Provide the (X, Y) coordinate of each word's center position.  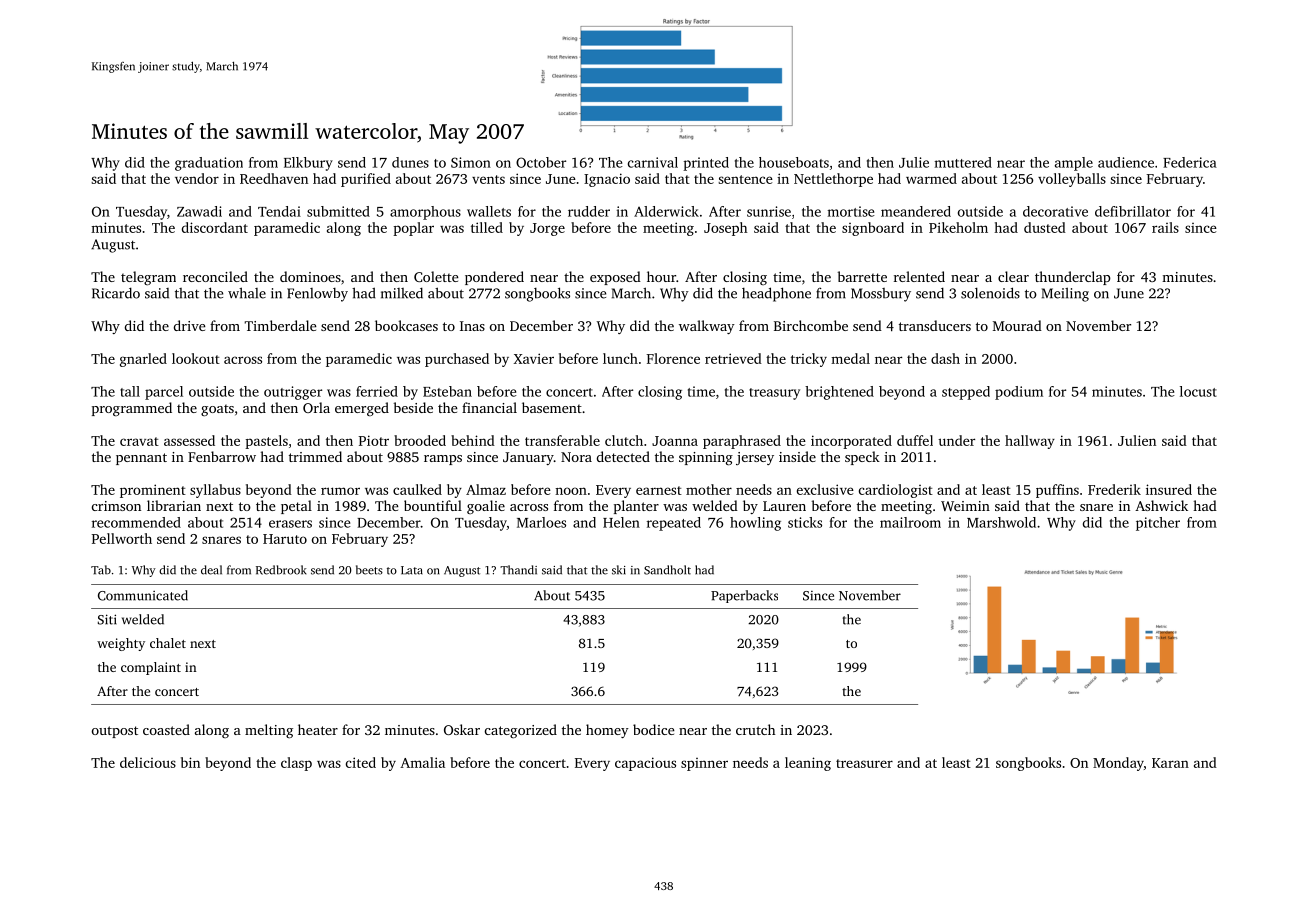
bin (190, 762)
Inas (472, 326)
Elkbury (308, 164)
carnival (653, 162)
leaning (808, 764)
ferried (377, 391)
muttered (963, 162)
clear (1013, 276)
